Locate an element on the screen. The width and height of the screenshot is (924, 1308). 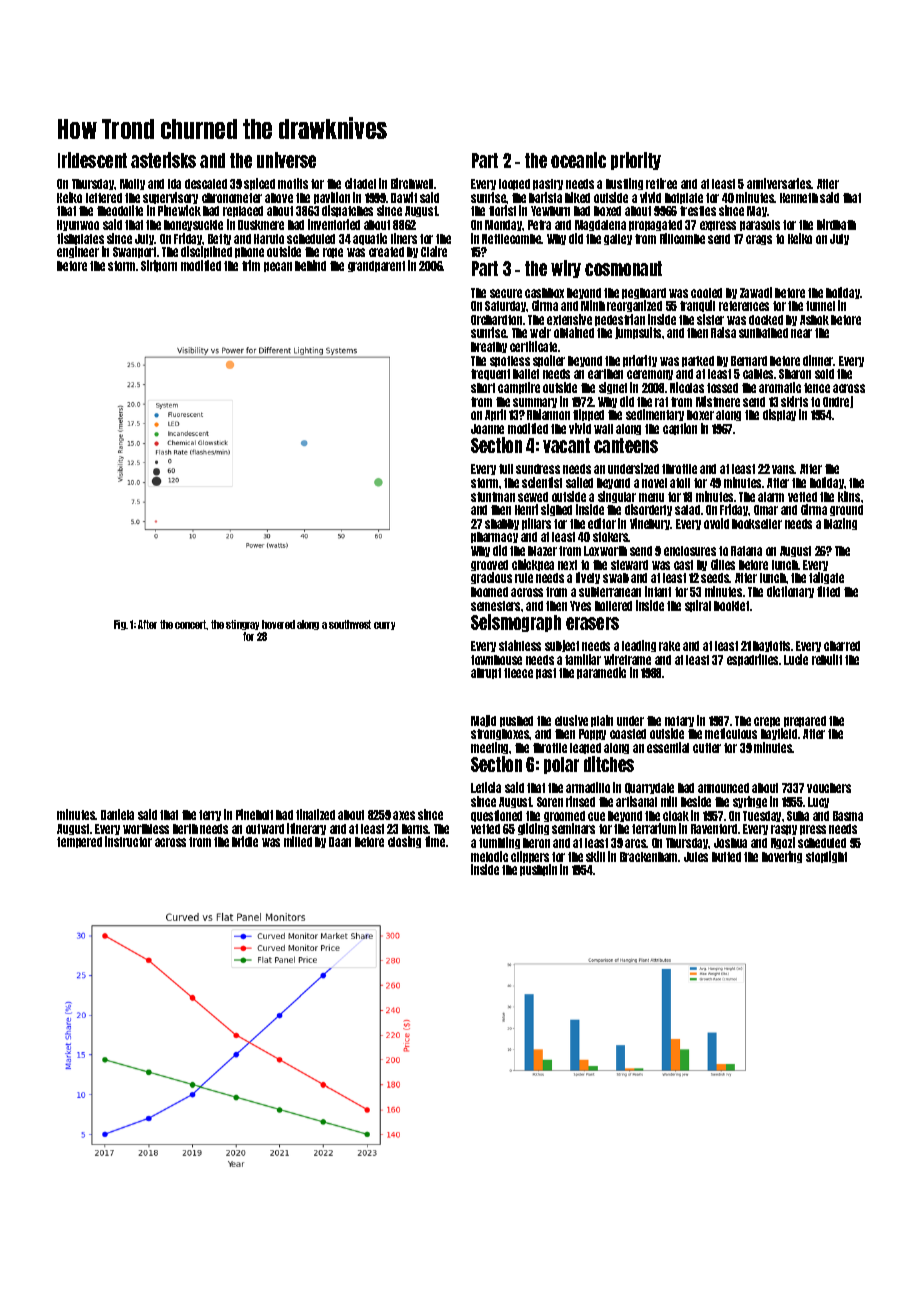
universe is located at coordinates (286, 160).
